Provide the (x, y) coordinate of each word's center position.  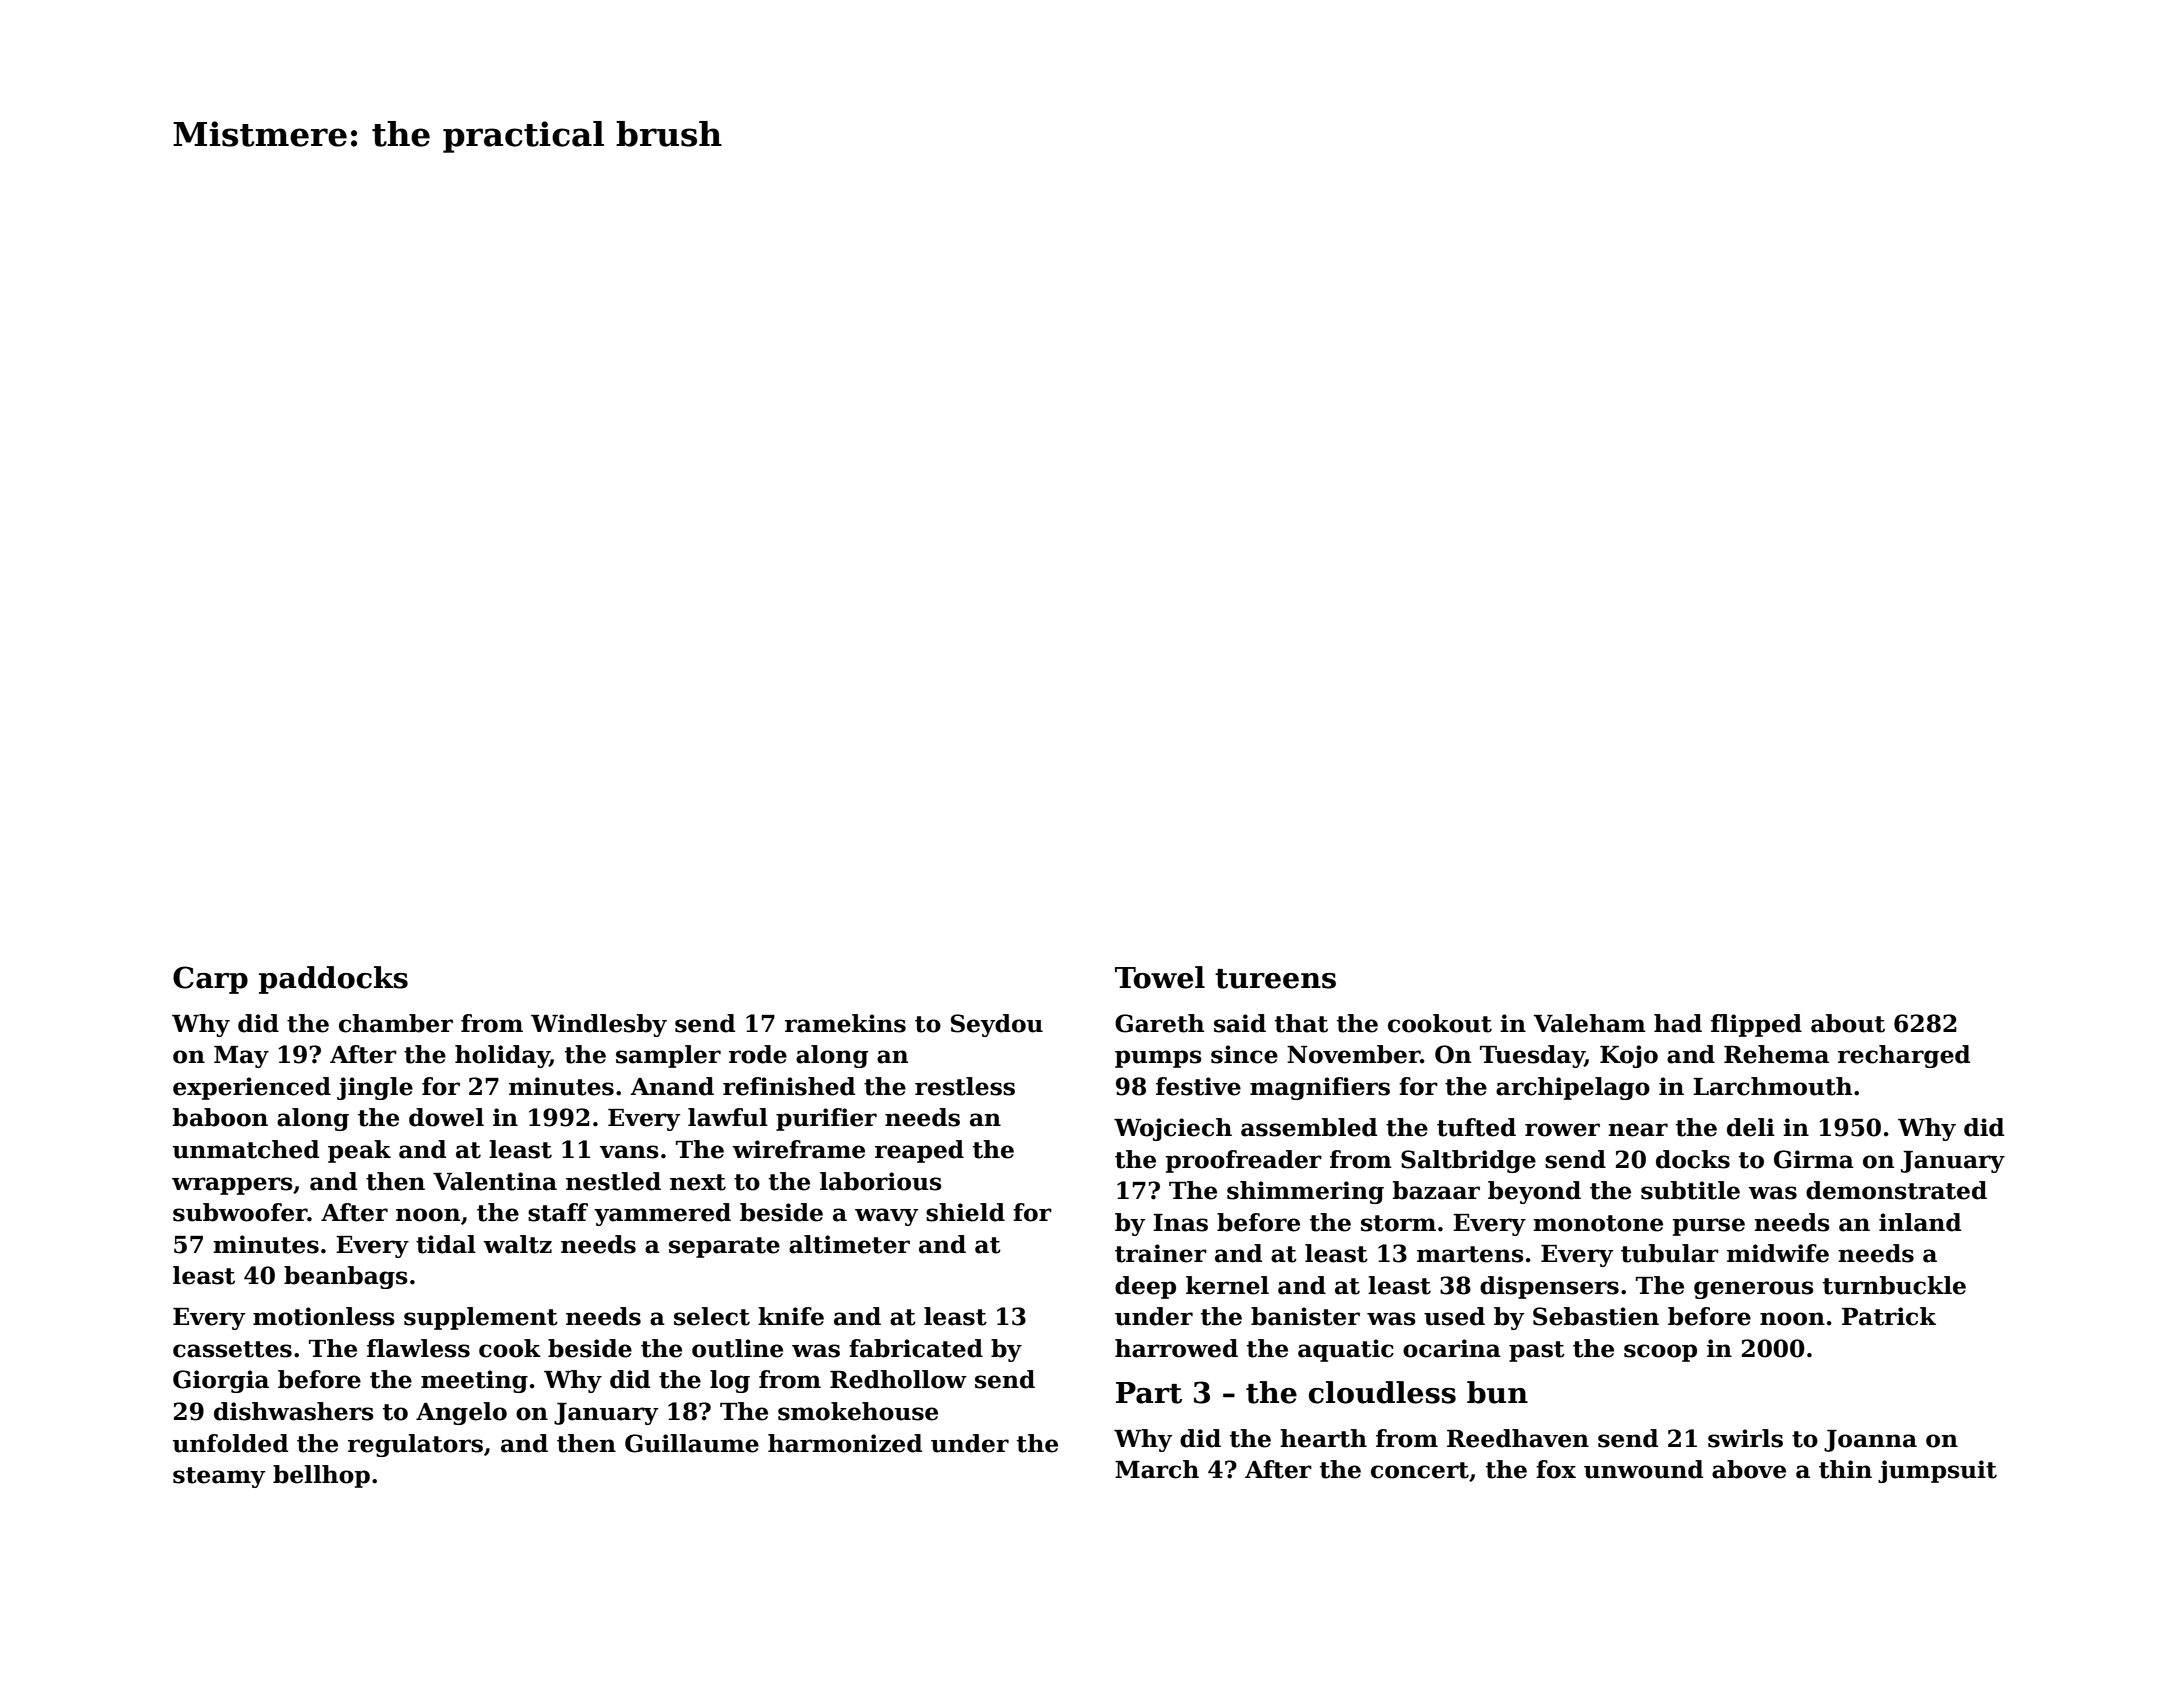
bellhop (321, 1476)
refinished (789, 1086)
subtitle (1690, 1190)
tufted (1476, 1127)
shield (965, 1212)
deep (1145, 1287)
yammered (662, 1214)
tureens (1275, 979)
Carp (210, 980)
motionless (324, 1316)
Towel (1160, 977)
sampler (668, 1056)
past (1537, 1351)
